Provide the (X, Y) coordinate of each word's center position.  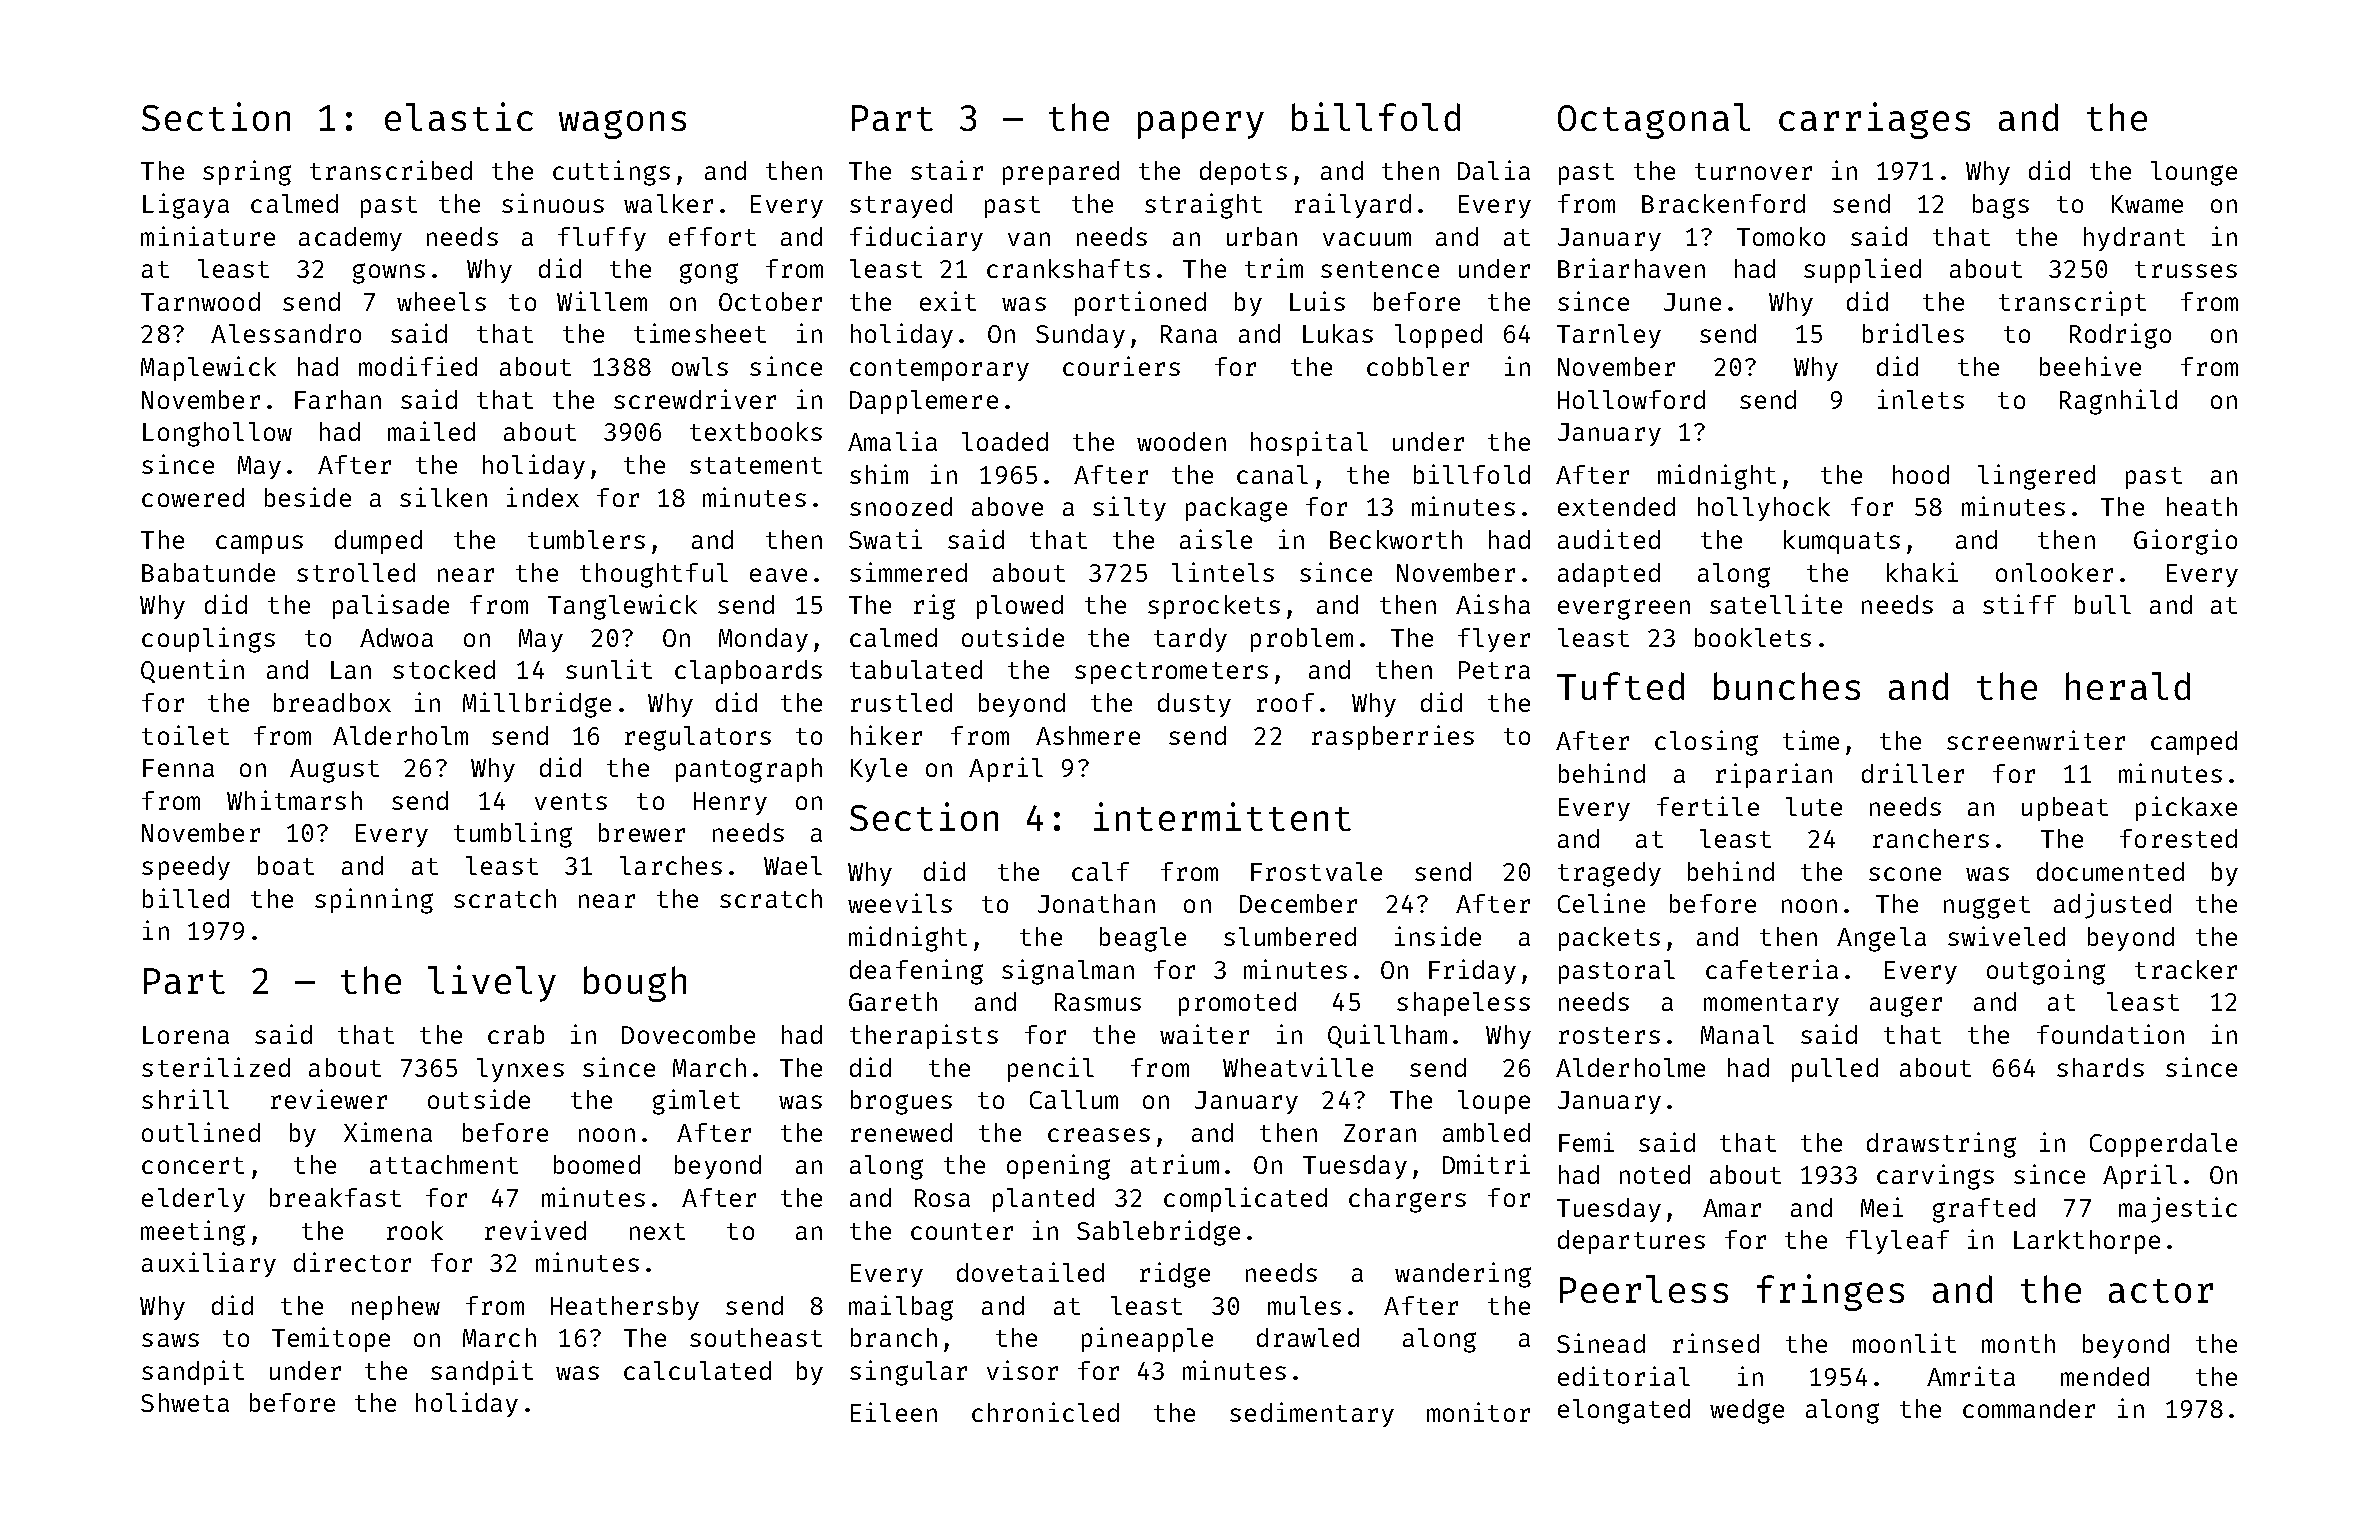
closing (1706, 743)
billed (186, 898)
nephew (396, 1308)
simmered (908, 572)
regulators (698, 738)
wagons (622, 124)
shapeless (1463, 1004)
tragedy (1609, 874)
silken (443, 497)
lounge (2194, 173)
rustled (901, 702)
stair (947, 170)
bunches (1787, 686)
